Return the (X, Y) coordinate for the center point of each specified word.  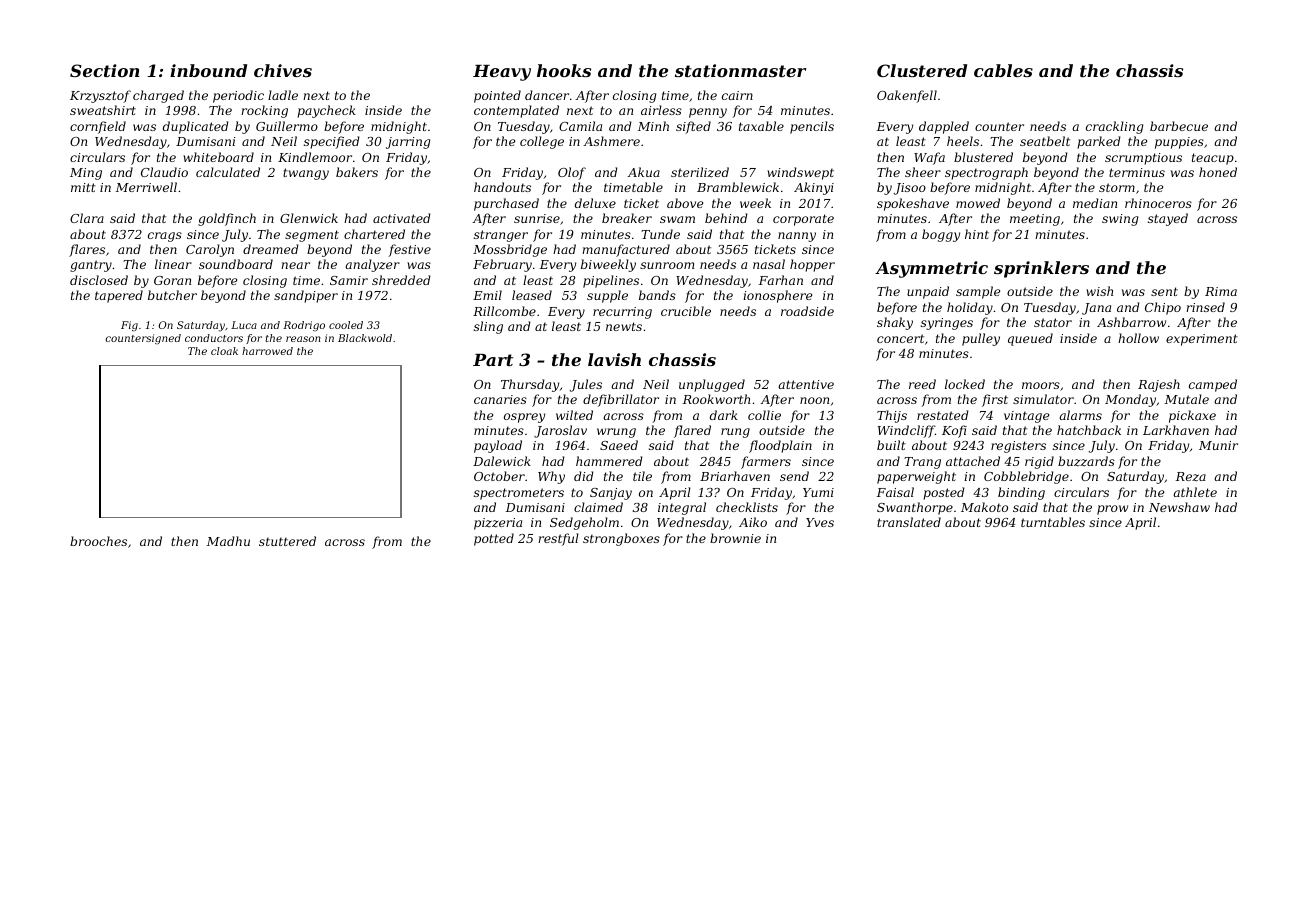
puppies (1179, 143)
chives (283, 70)
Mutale (1187, 399)
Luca (244, 325)
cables (1003, 70)
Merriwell (146, 187)
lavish (614, 359)
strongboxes (621, 539)
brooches (98, 541)
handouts (502, 187)
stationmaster (740, 70)
